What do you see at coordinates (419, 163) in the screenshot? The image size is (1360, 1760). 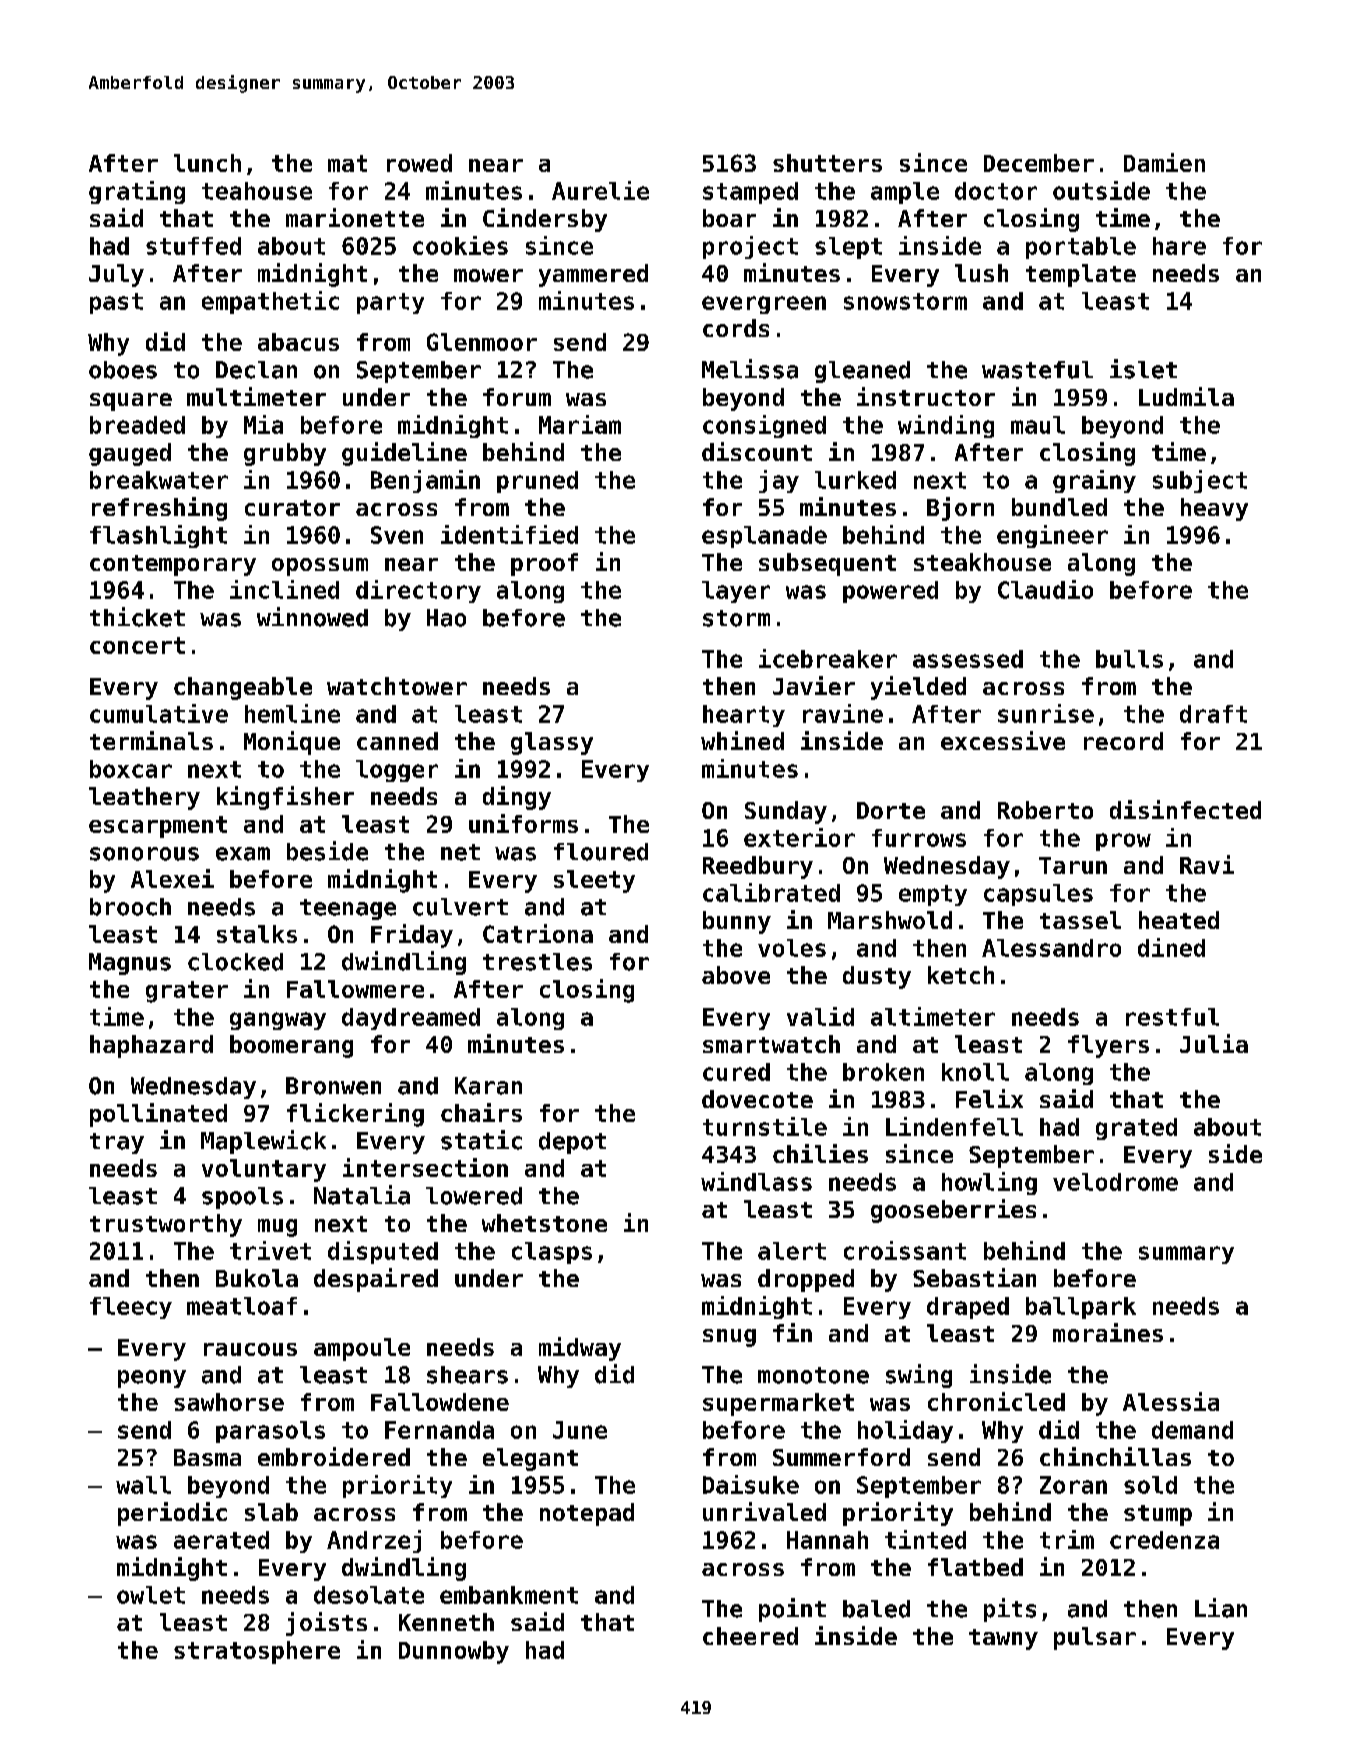 I see `rowed` at bounding box center [419, 163].
